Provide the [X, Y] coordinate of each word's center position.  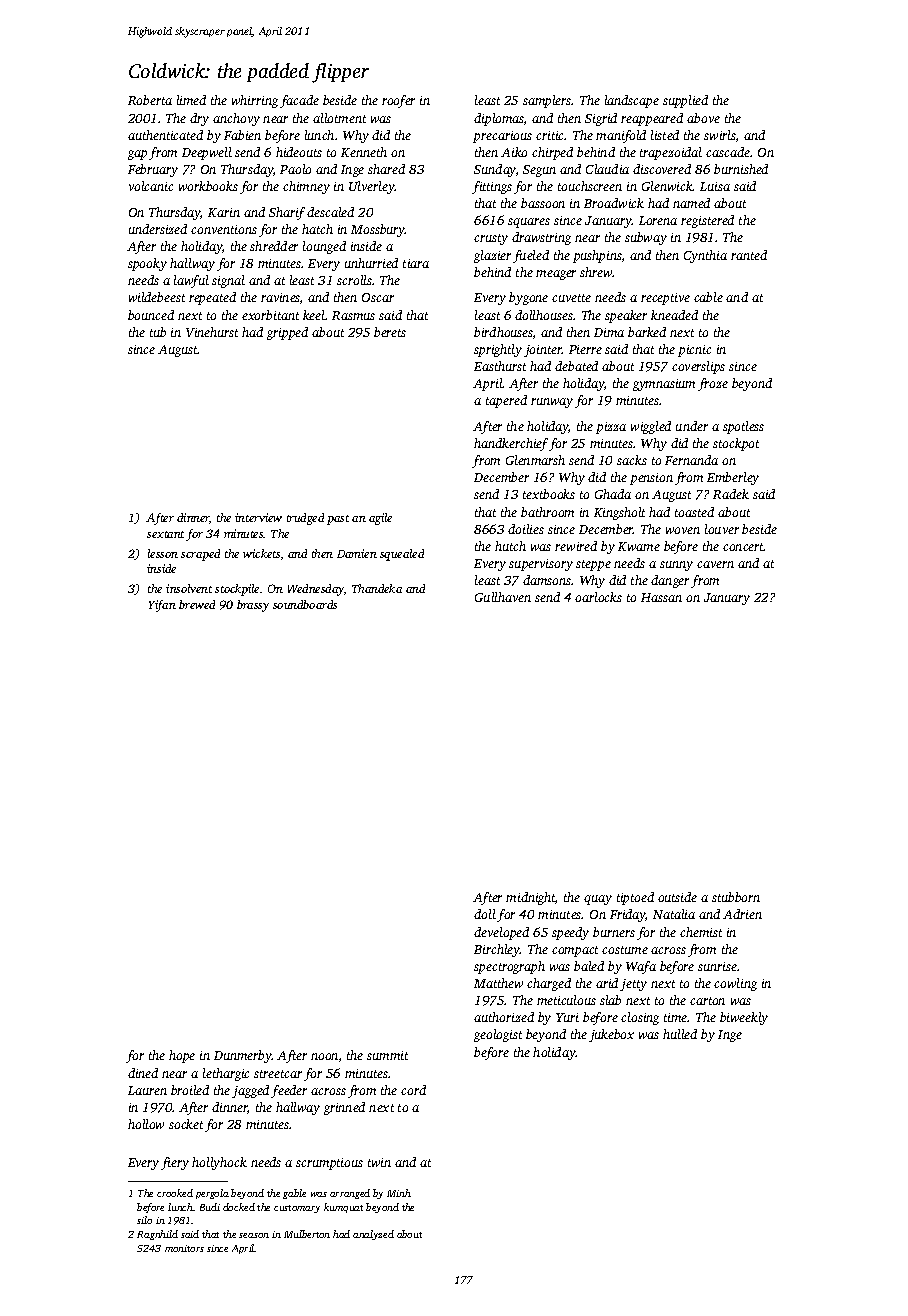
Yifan [162, 606]
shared [386, 169]
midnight [531, 898]
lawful [191, 281]
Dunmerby [243, 1056]
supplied [685, 101]
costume [625, 950]
